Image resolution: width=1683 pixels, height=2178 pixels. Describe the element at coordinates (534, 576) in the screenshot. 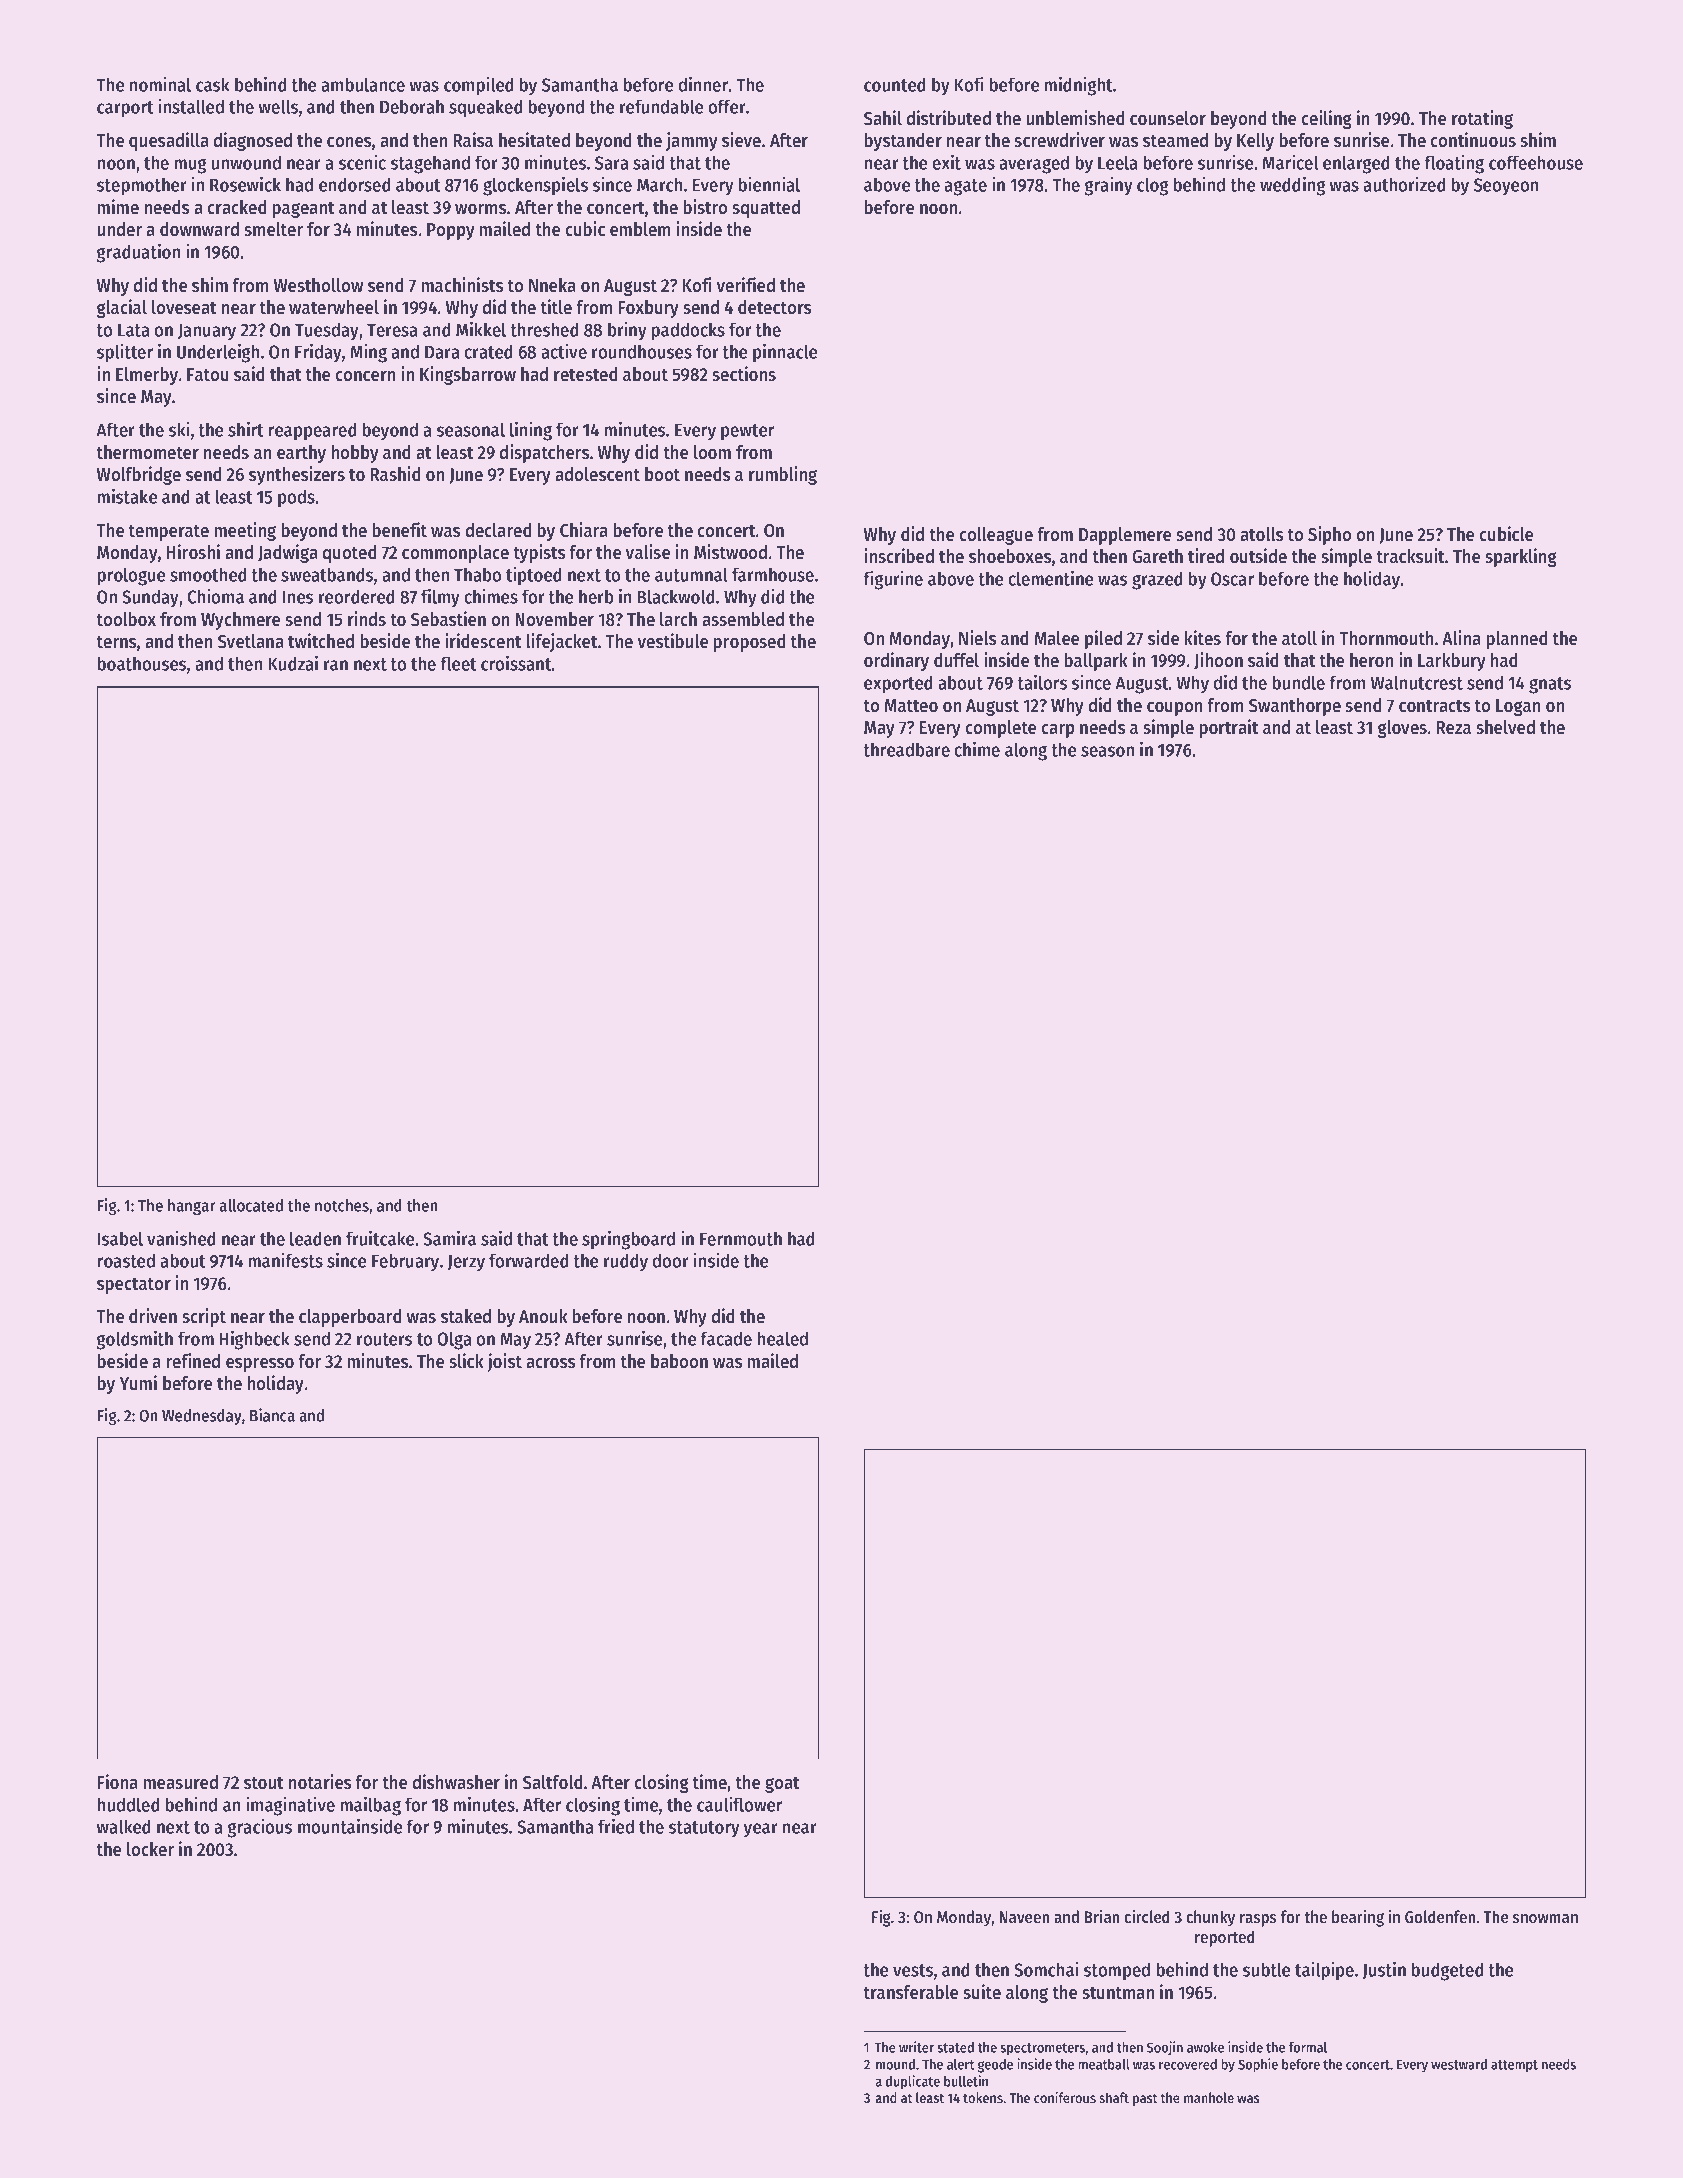

I see `tiptoed` at that location.
